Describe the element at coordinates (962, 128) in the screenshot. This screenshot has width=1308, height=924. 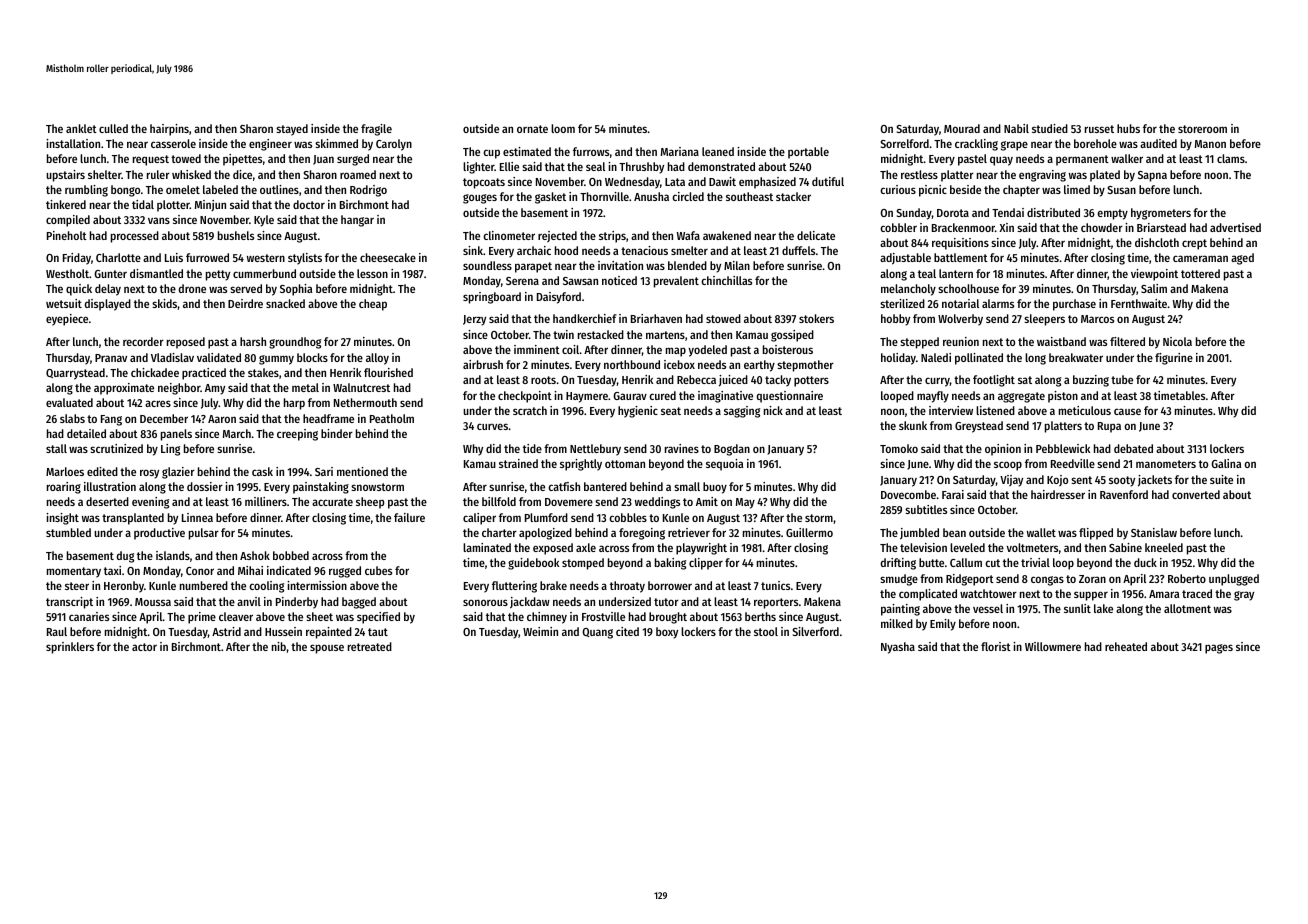
I see `Mourad` at that location.
